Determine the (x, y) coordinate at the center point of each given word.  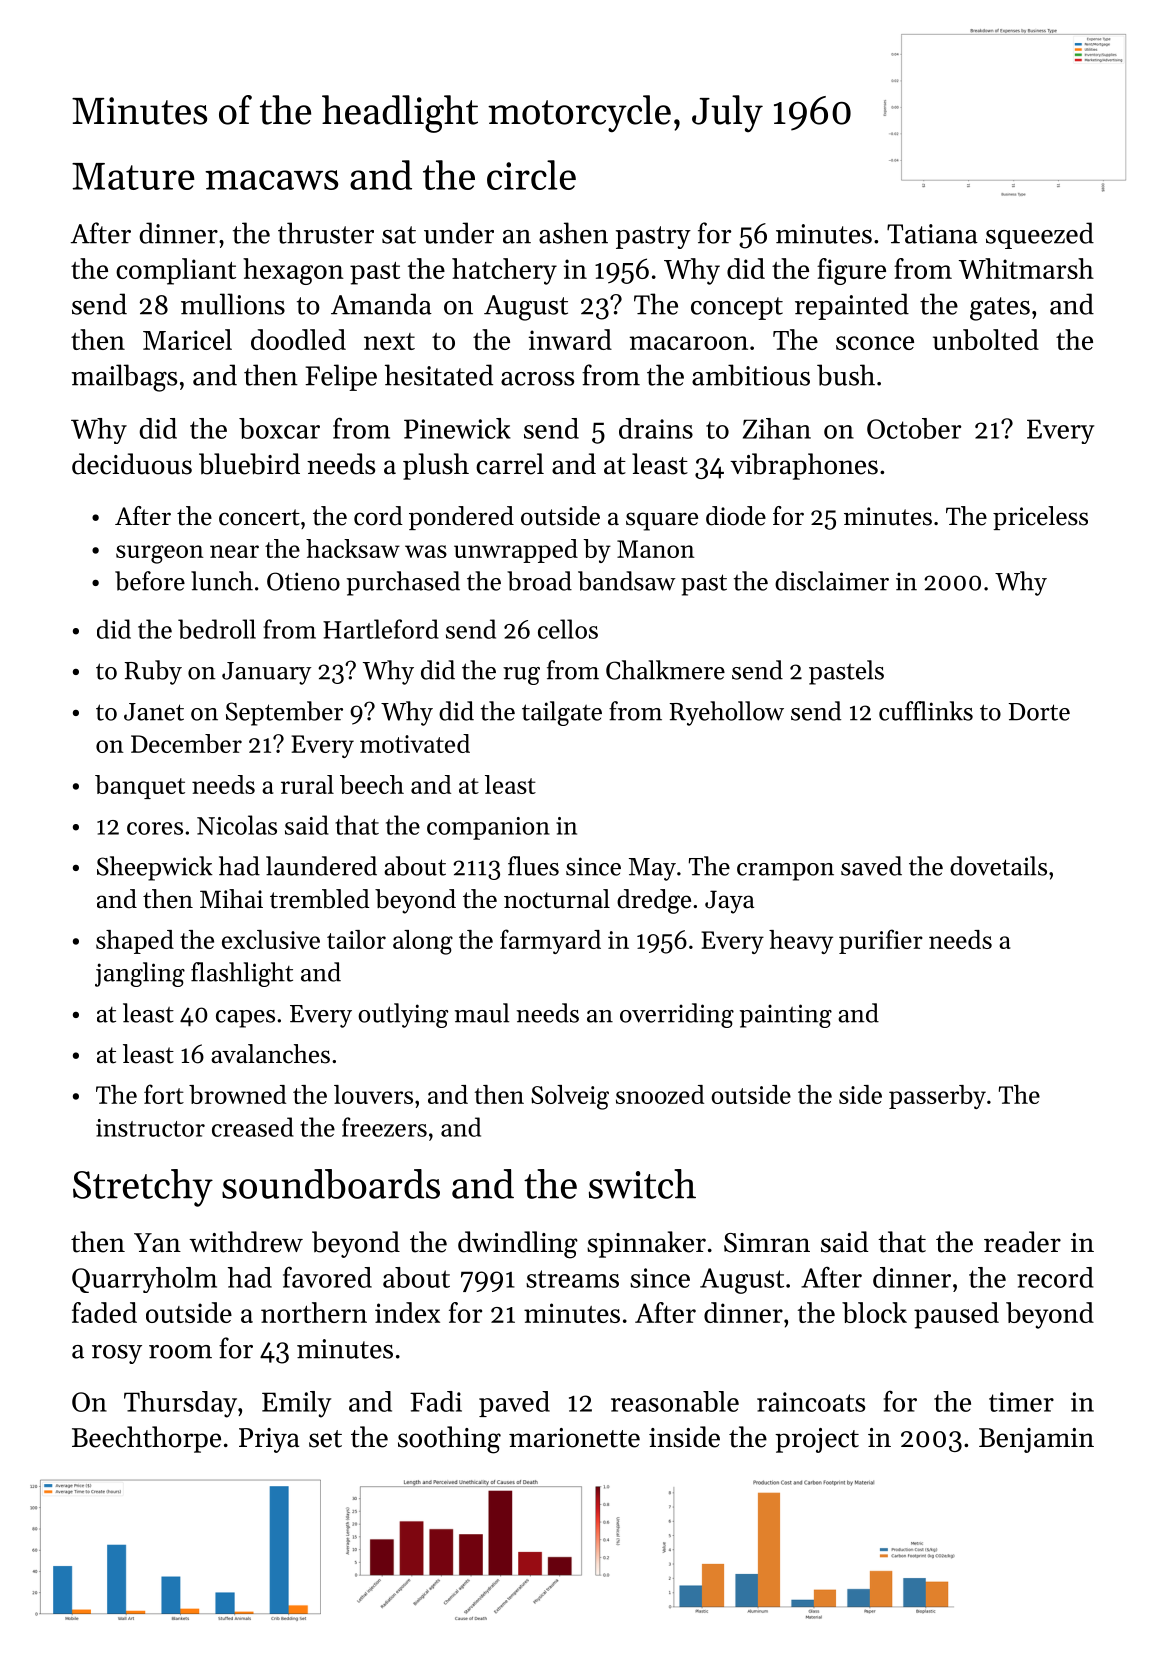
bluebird (249, 464)
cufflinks (926, 711)
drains (656, 428)
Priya (269, 1440)
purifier (881, 941)
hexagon (293, 271)
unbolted (986, 339)
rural (307, 784)
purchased (403, 583)
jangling (140, 974)
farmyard (550, 941)
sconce (875, 343)
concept (737, 308)
